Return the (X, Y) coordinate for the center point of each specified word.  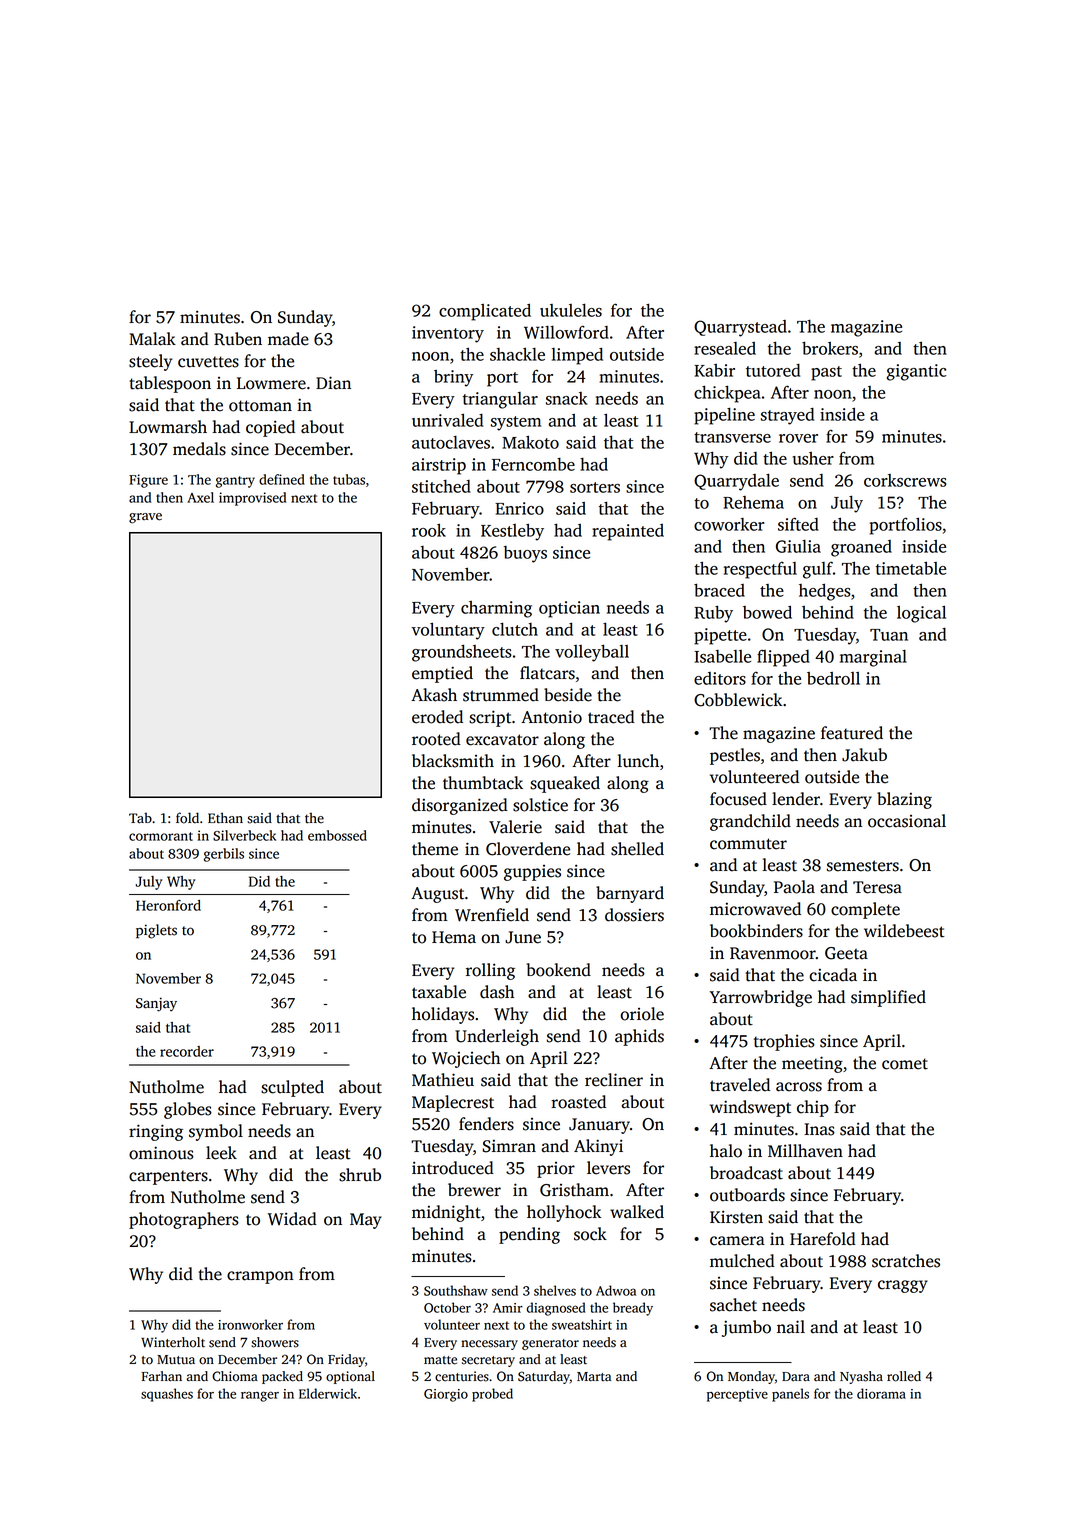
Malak (152, 339)
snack (567, 398)
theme (435, 849)
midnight (446, 1213)
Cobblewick (738, 700)
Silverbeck (244, 835)
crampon (260, 1277)
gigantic (917, 372)
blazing (904, 800)
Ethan (225, 818)
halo (726, 1151)
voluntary (448, 631)
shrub (360, 1175)
